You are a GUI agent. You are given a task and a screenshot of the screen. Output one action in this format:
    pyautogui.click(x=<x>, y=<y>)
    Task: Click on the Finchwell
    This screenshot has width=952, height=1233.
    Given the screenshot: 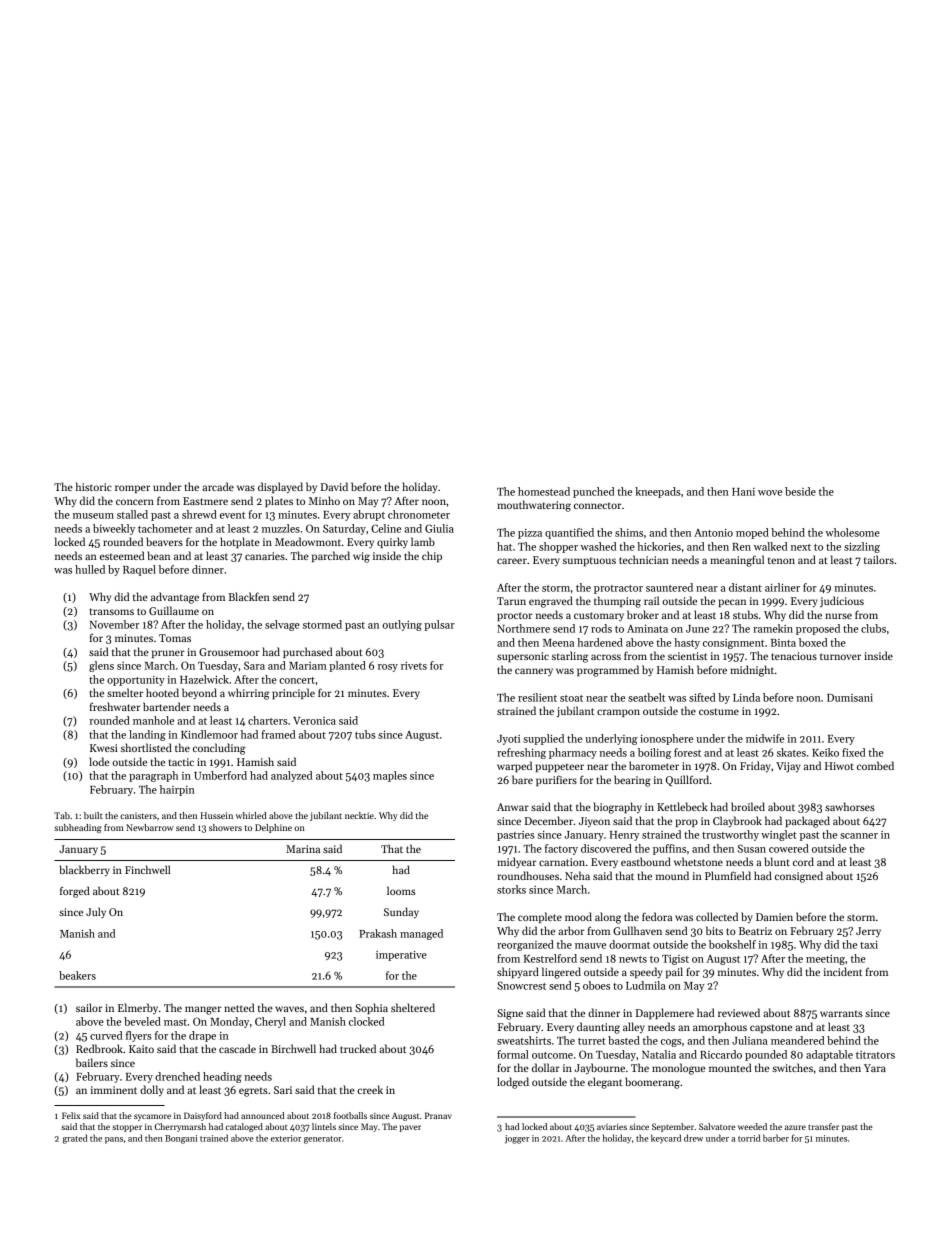 What is the action you would take?
    pyautogui.click(x=148, y=869)
